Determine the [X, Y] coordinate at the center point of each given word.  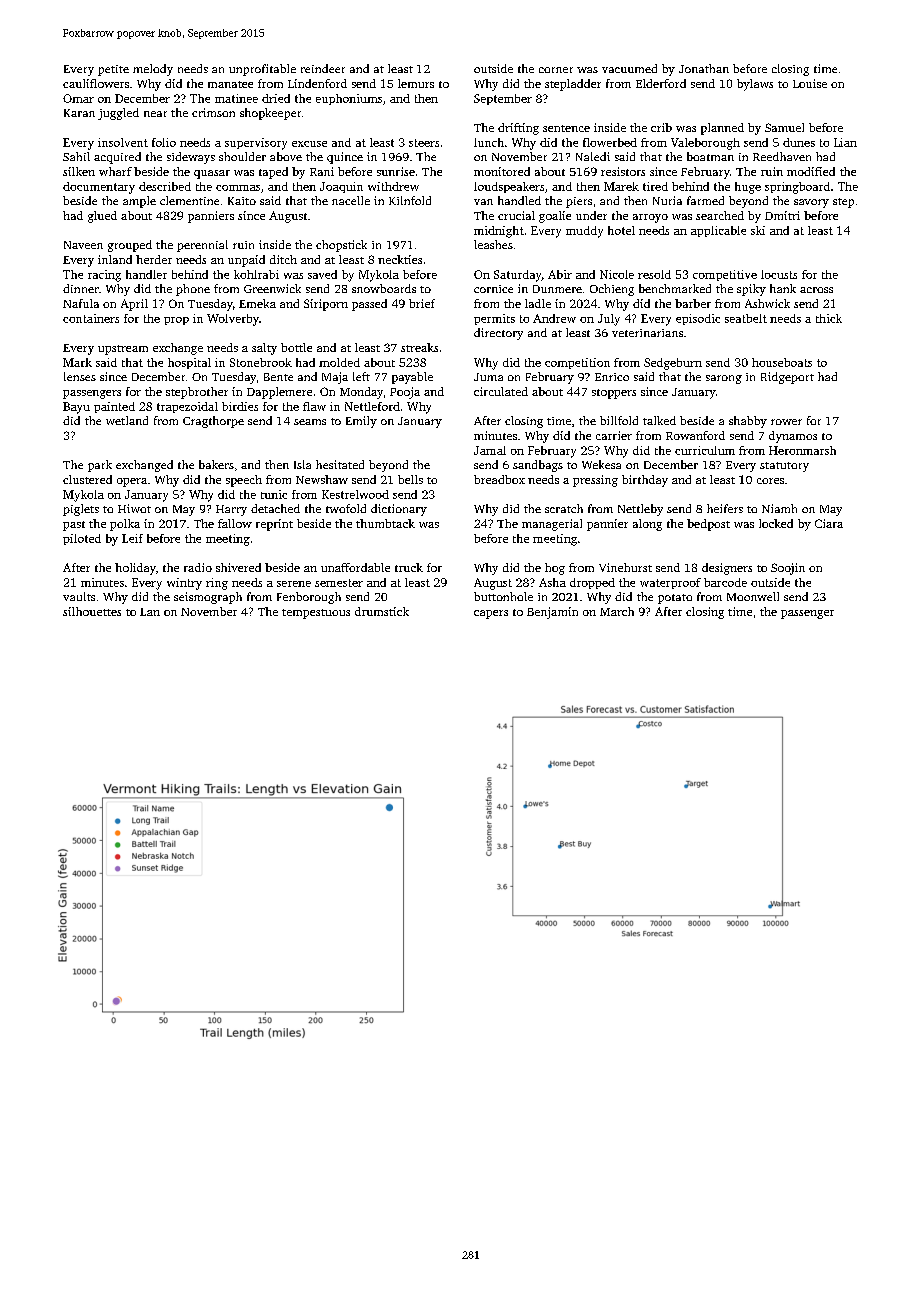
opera [132, 482]
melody [153, 70]
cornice [493, 289]
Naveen [83, 245]
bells [410, 479]
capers [491, 614]
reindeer [323, 68]
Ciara [829, 523]
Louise [810, 83]
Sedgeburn [673, 364]
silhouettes [92, 611]
